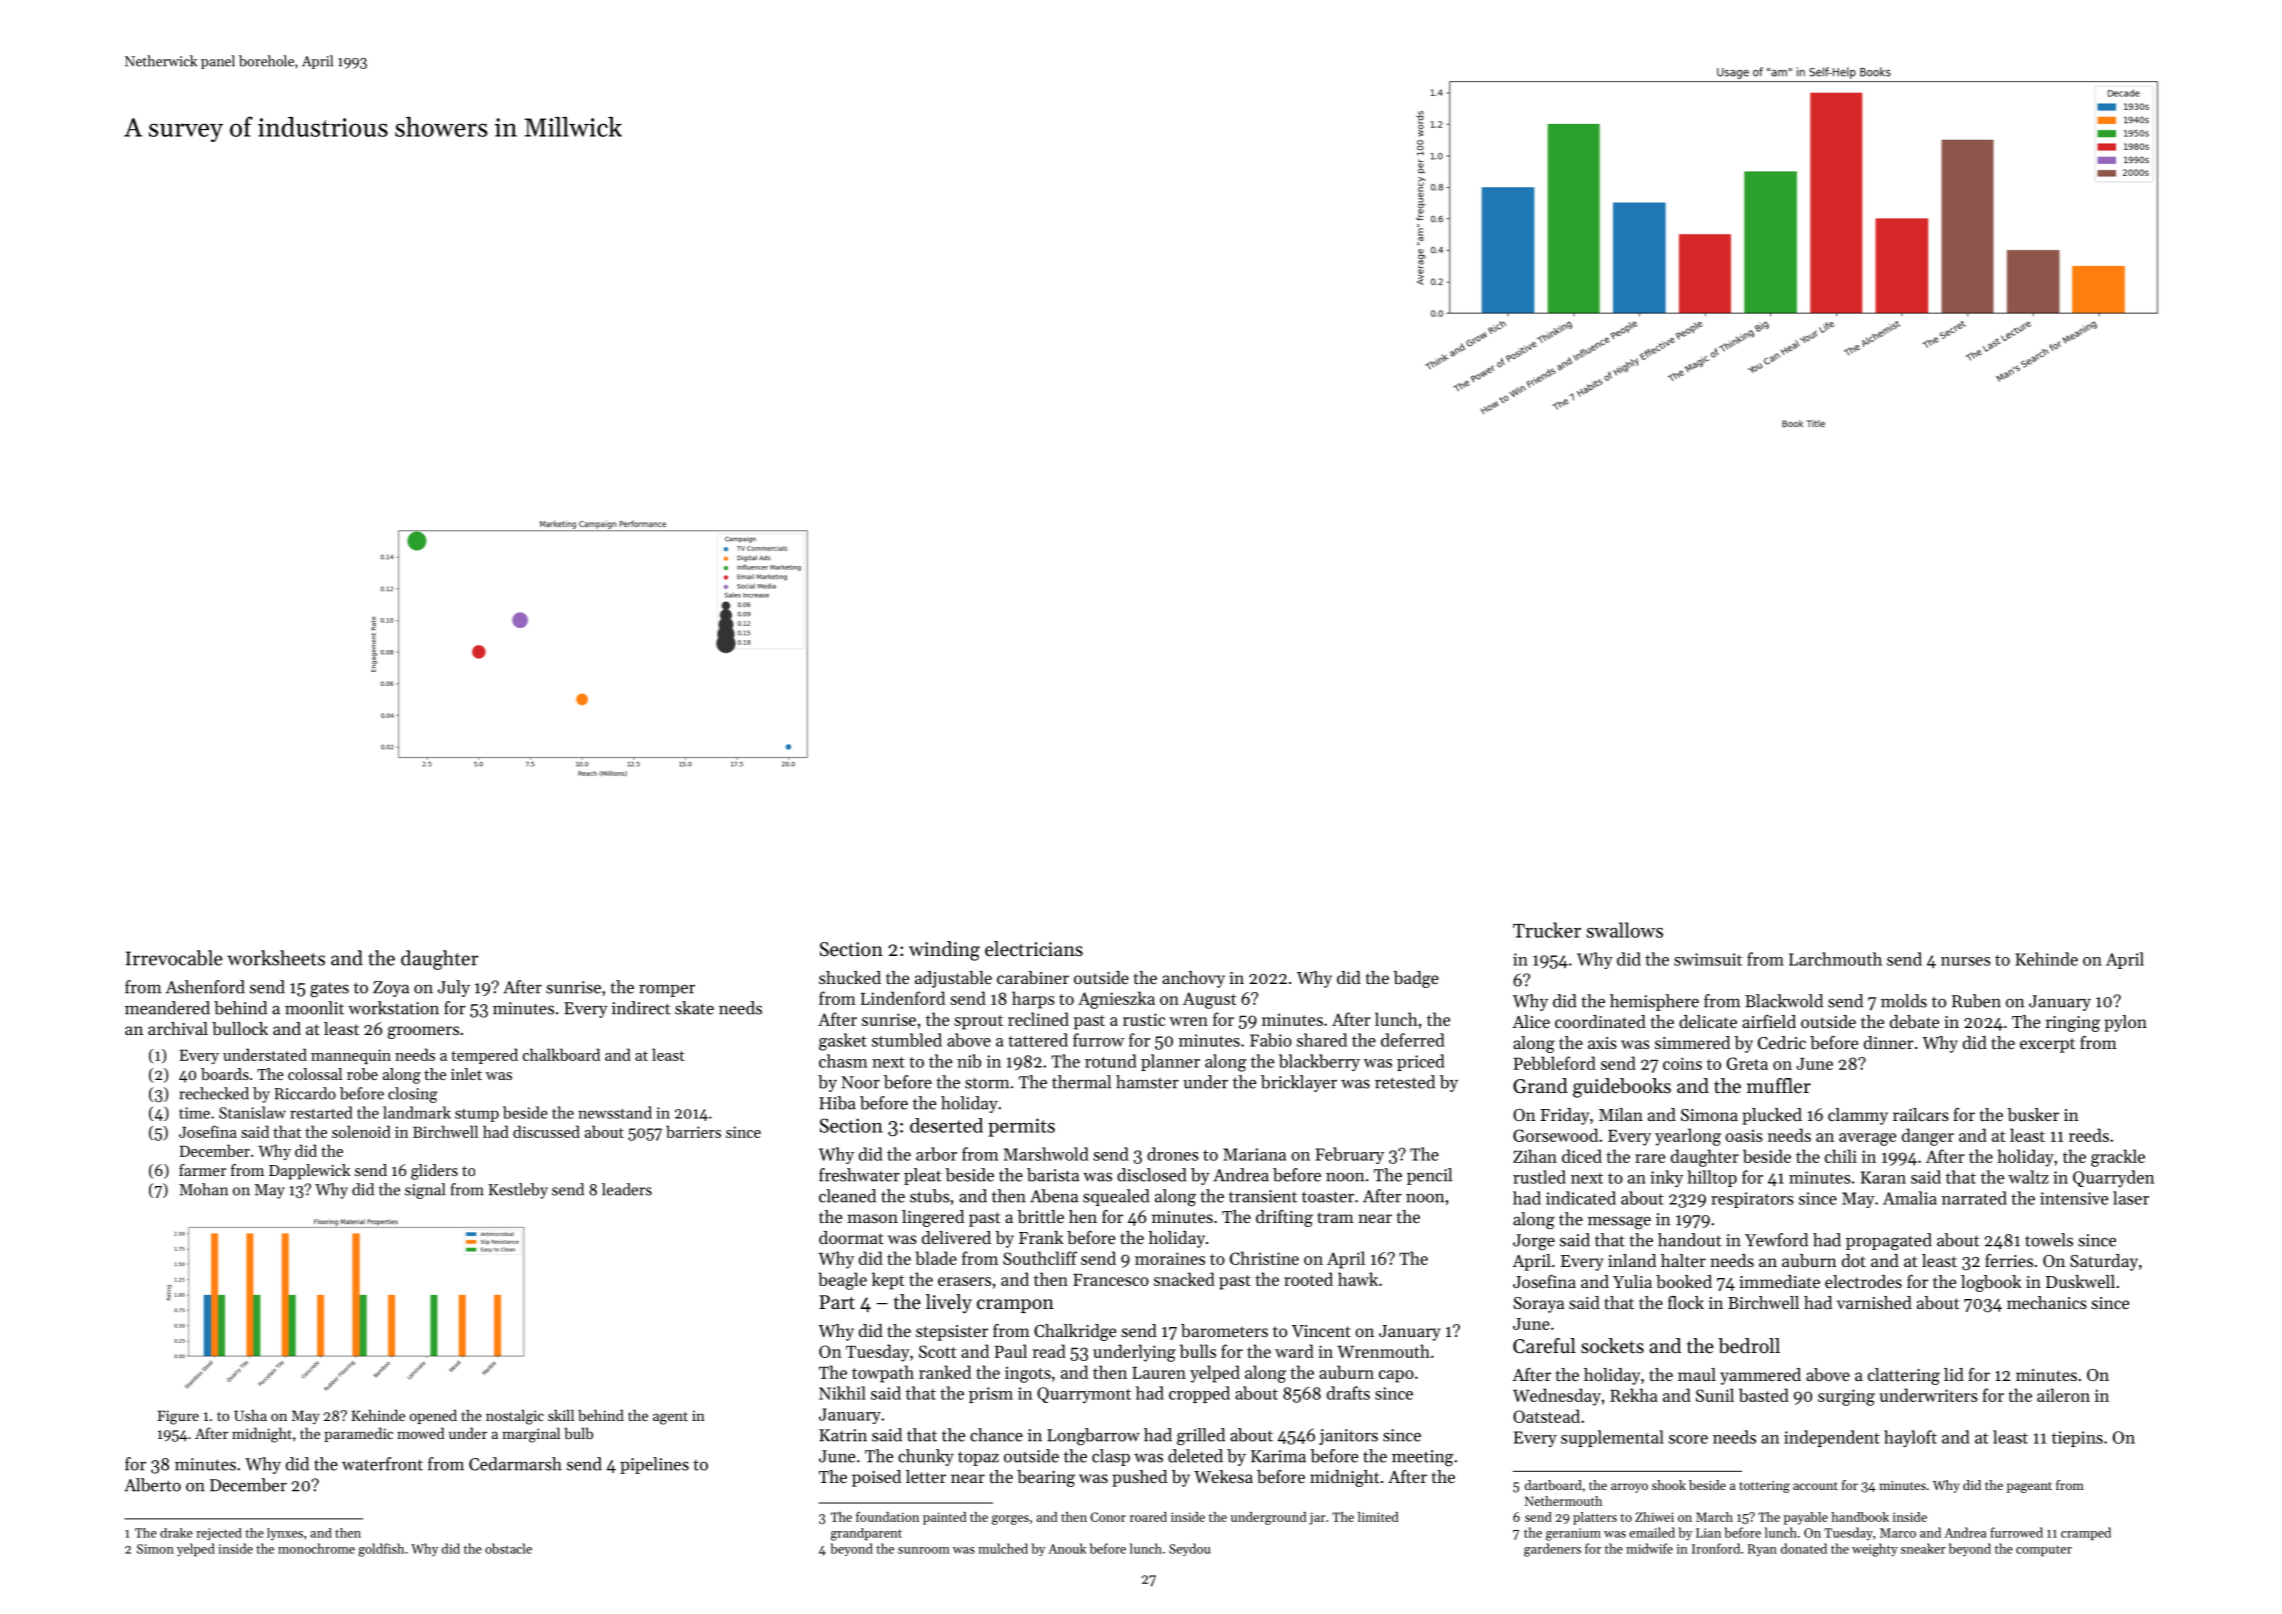 The width and height of the document is (2282, 1614). What do you see at coordinates (240, 1028) in the document?
I see `bullock` at bounding box center [240, 1028].
